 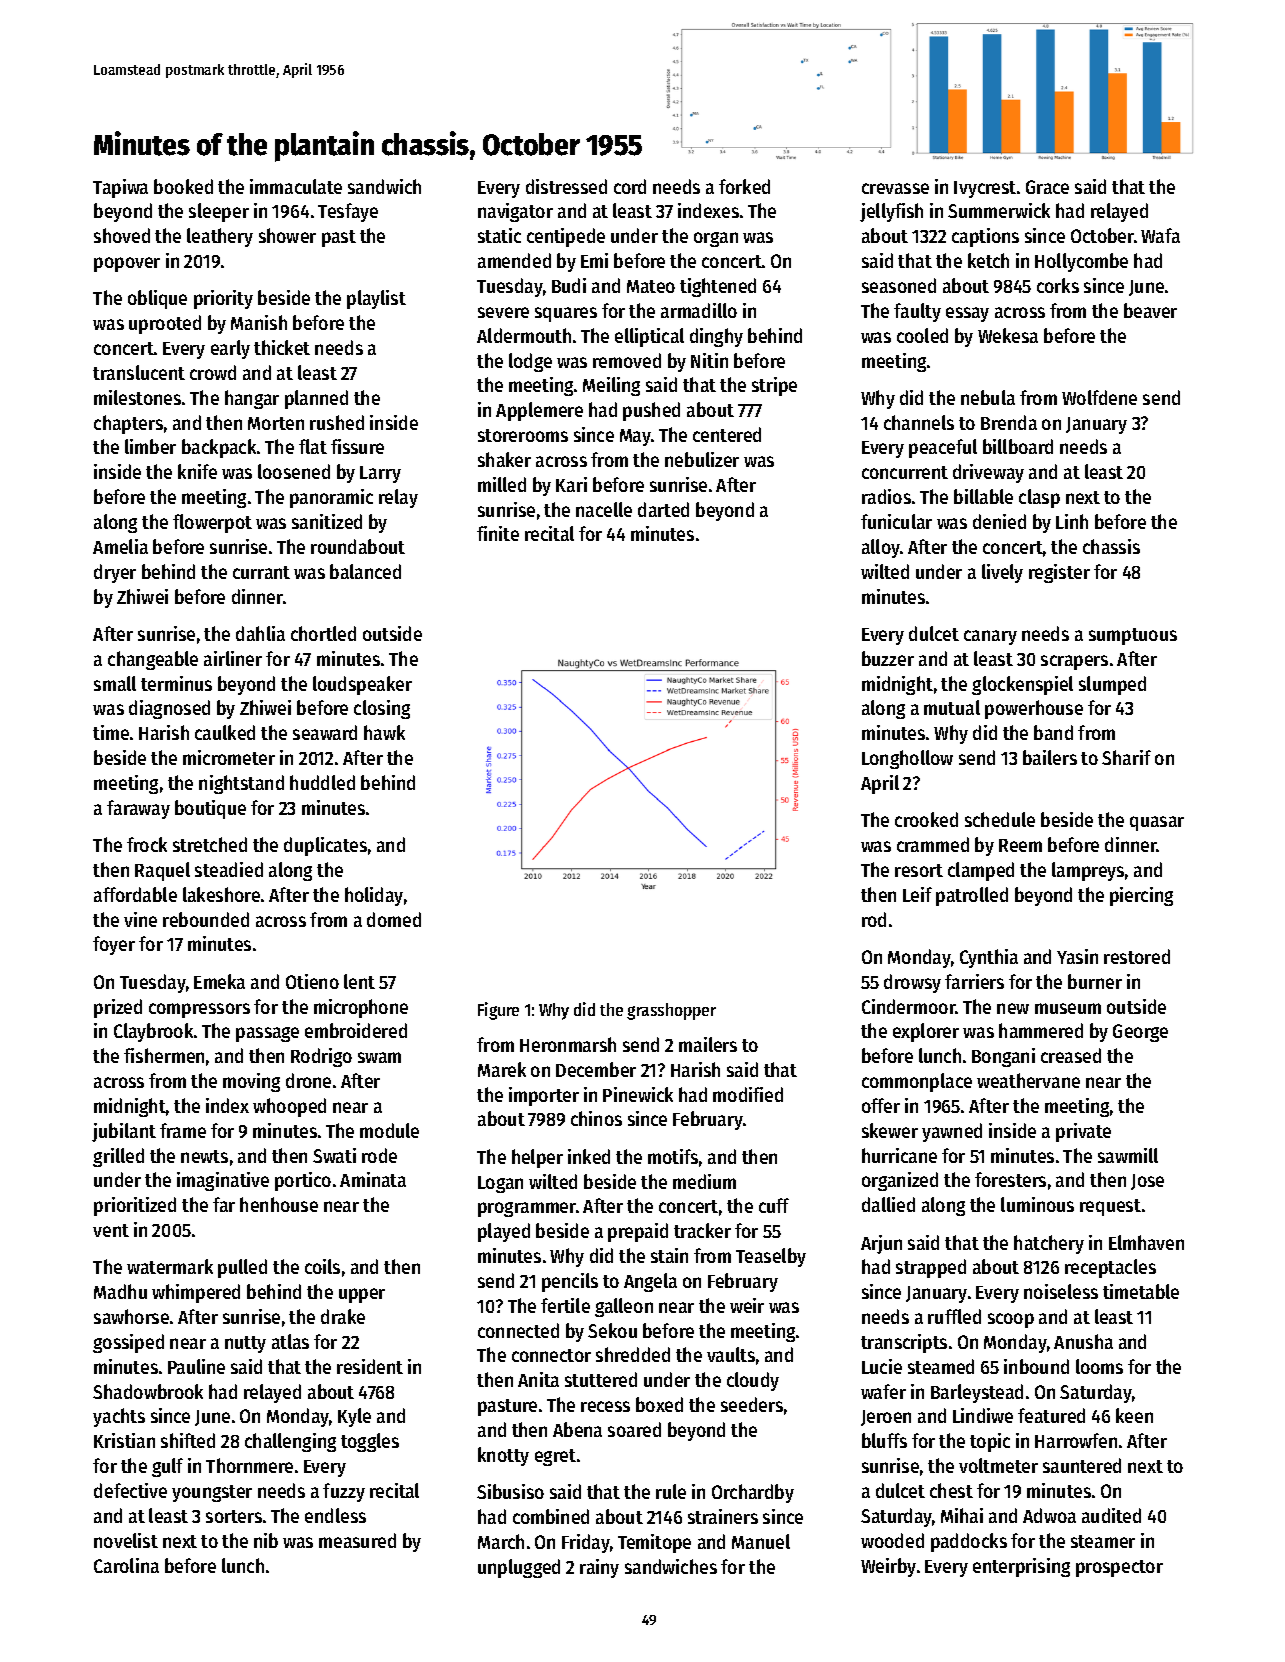 What do you see at coordinates (566, 186) in the image?
I see `distressed` at bounding box center [566, 186].
